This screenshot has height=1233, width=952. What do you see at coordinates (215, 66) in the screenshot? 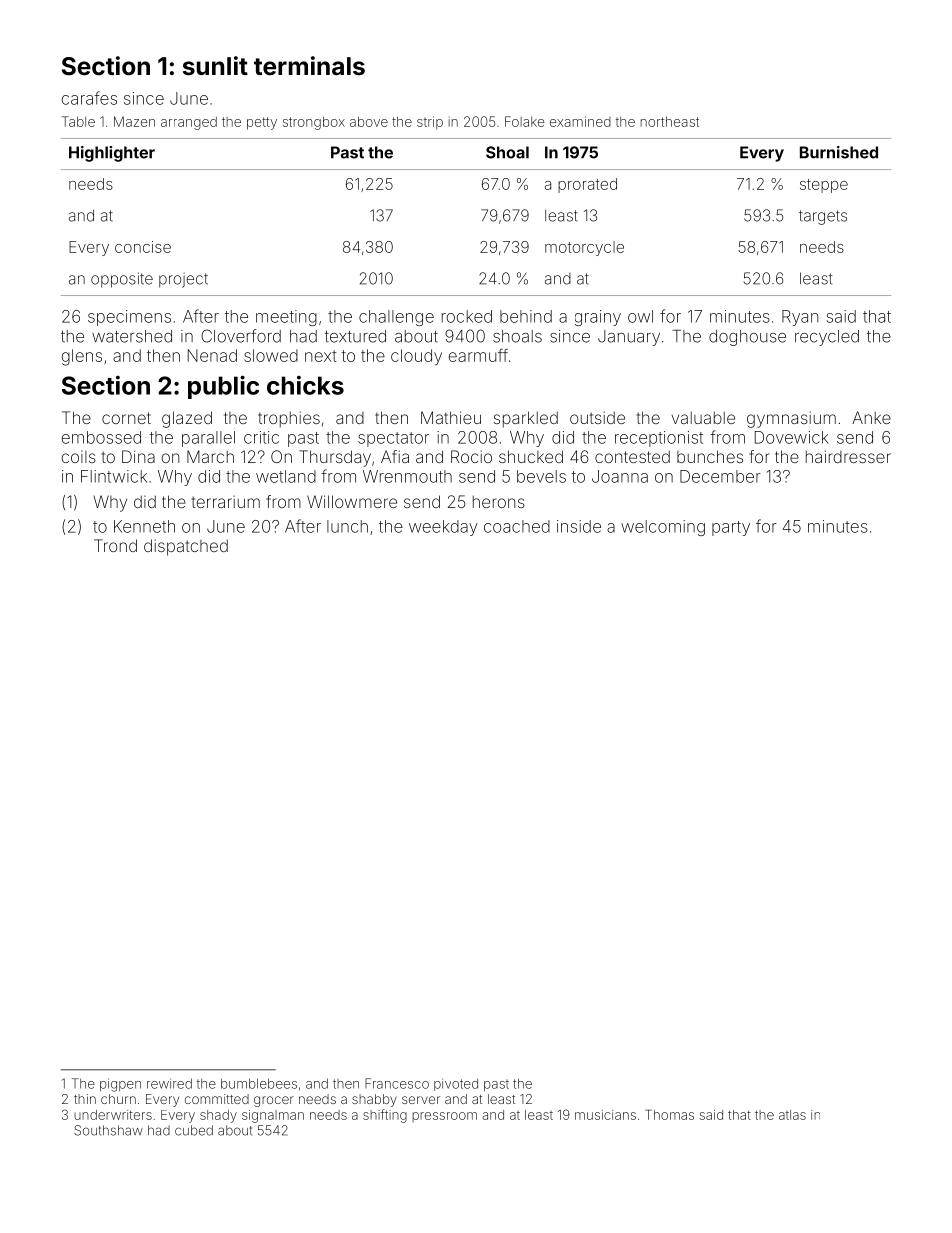
I see `sunlit` at bounding box center [215, 66].
